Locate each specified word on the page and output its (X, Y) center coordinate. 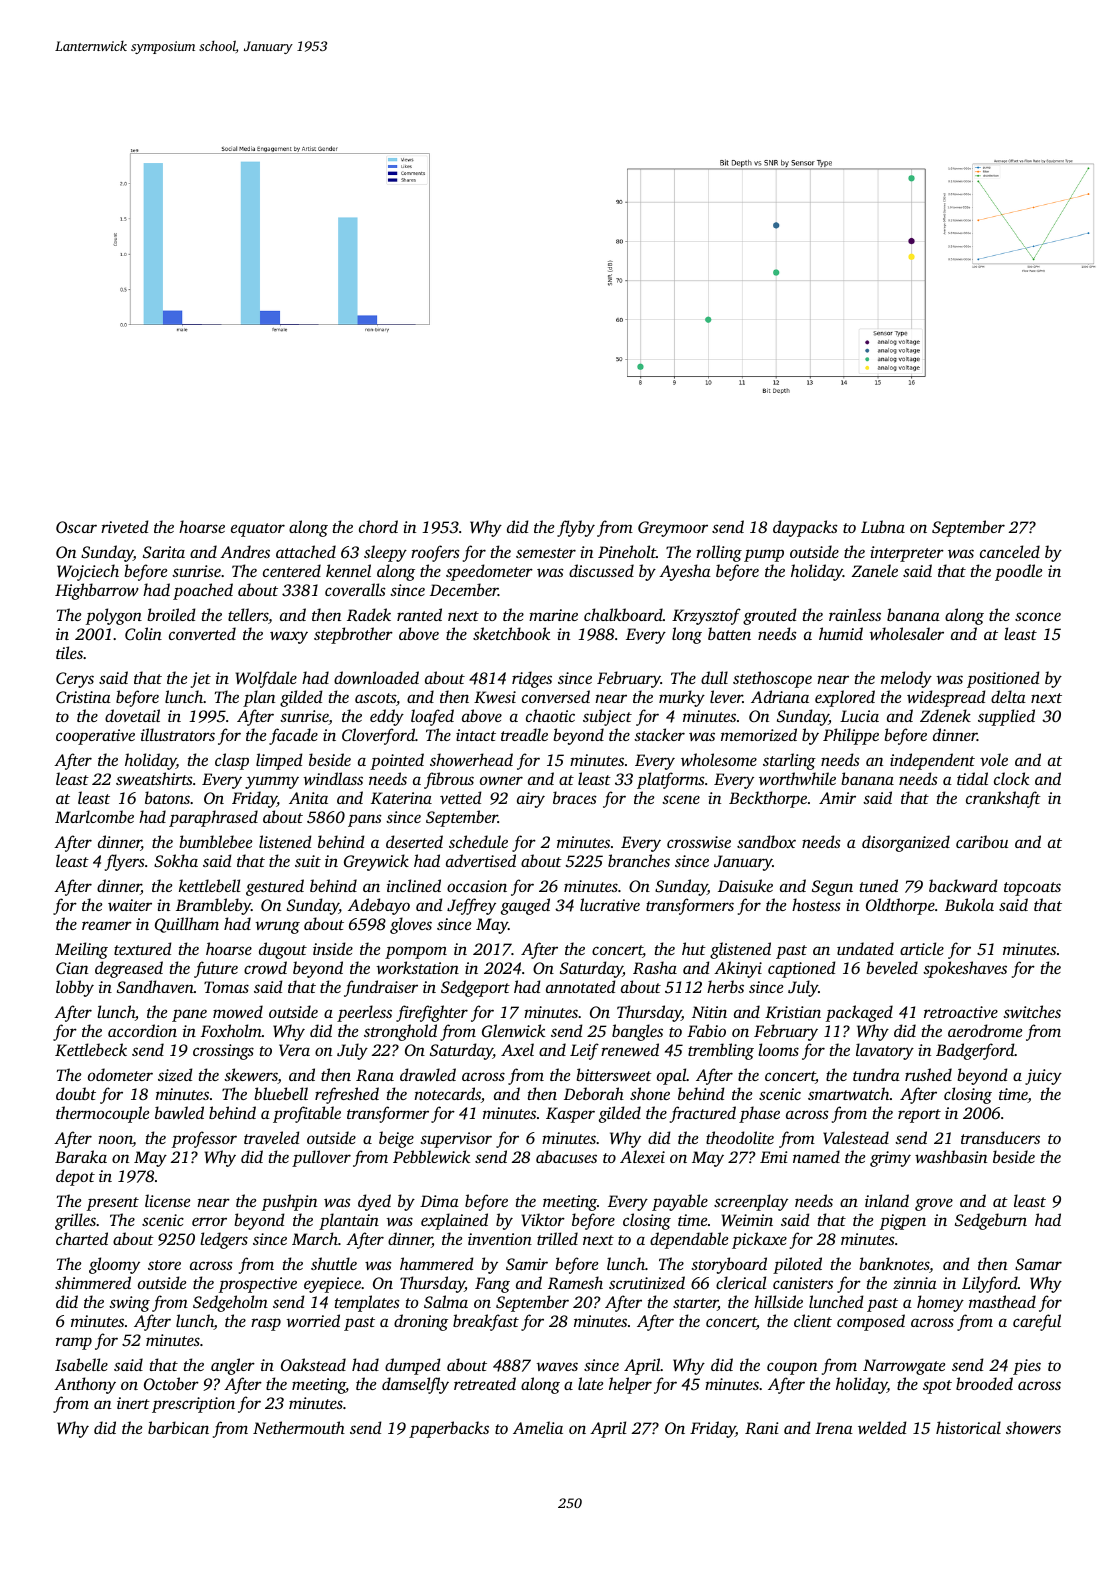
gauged (525, 906)
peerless (364, 1013)
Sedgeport (475, 988)
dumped (413, 1366)
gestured (275, 887)
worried (313, 1320)
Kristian (793, 1012)
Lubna (883, 526)
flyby (576, 528)
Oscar (76, 527)
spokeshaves (965, 969)
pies (1027, 1367)
